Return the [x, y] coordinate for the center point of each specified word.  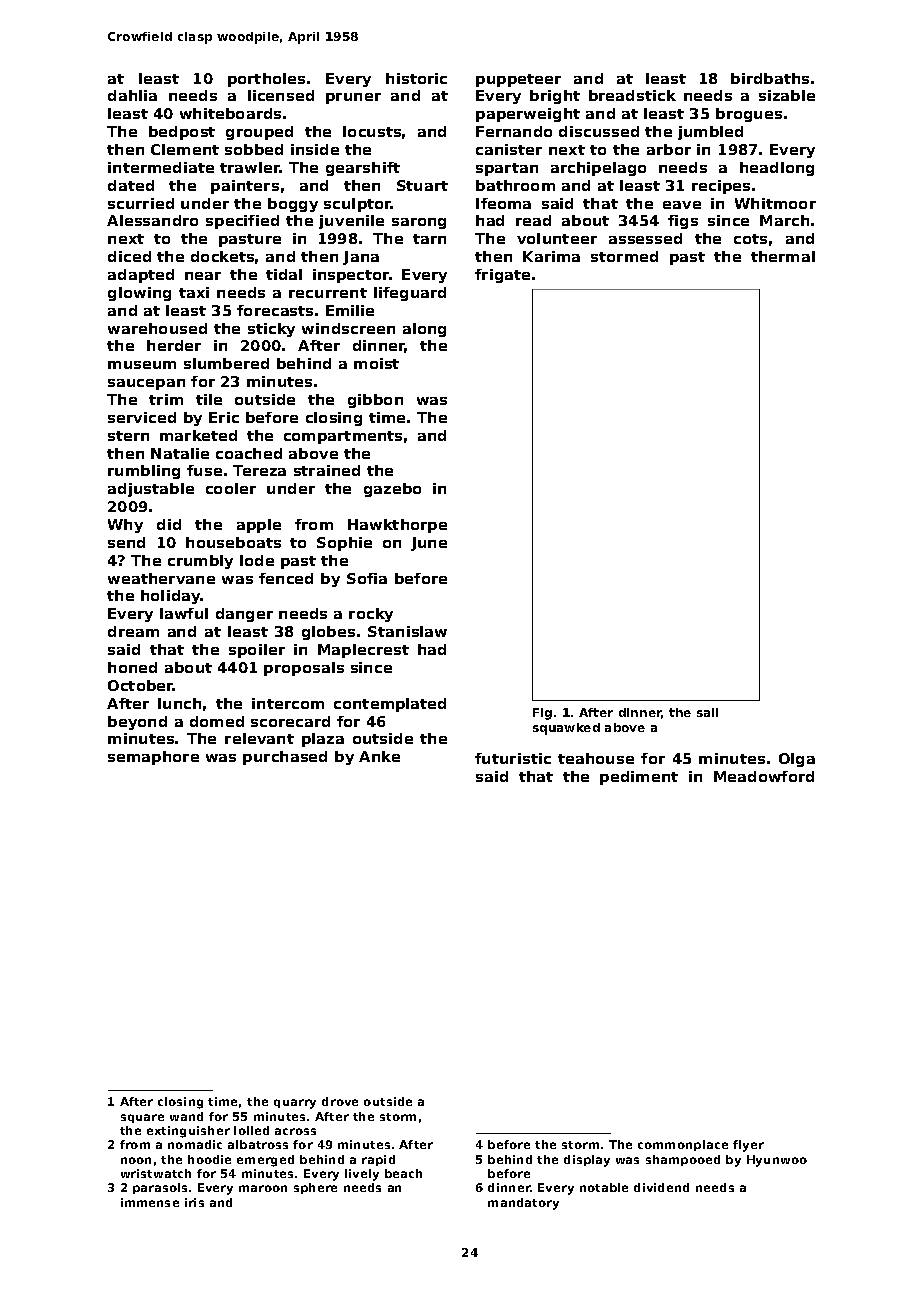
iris [194, 1202]
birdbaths [770, 78]
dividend [661, 1187]
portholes [266, 80]
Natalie [180, 453]
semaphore [153, 758]
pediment [639, 778]
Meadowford [764, 776]
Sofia [367, 578]
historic [416, 78]
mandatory [523, 1204]
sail [707, 712]
